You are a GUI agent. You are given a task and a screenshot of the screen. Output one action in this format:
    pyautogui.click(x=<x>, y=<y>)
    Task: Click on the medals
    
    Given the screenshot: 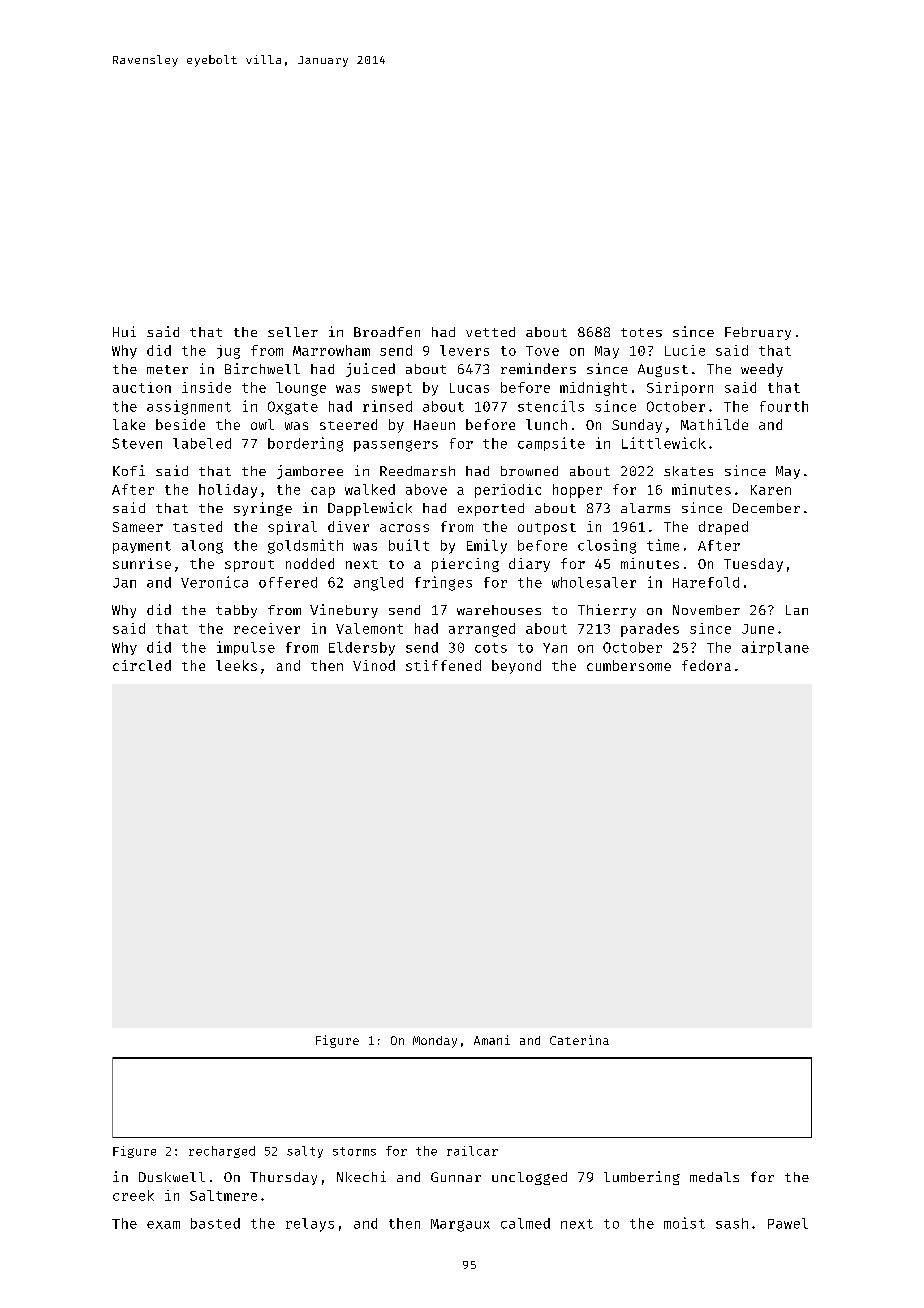 What is the action you would take?
    pyautogui.click(x=714, y=1177)
